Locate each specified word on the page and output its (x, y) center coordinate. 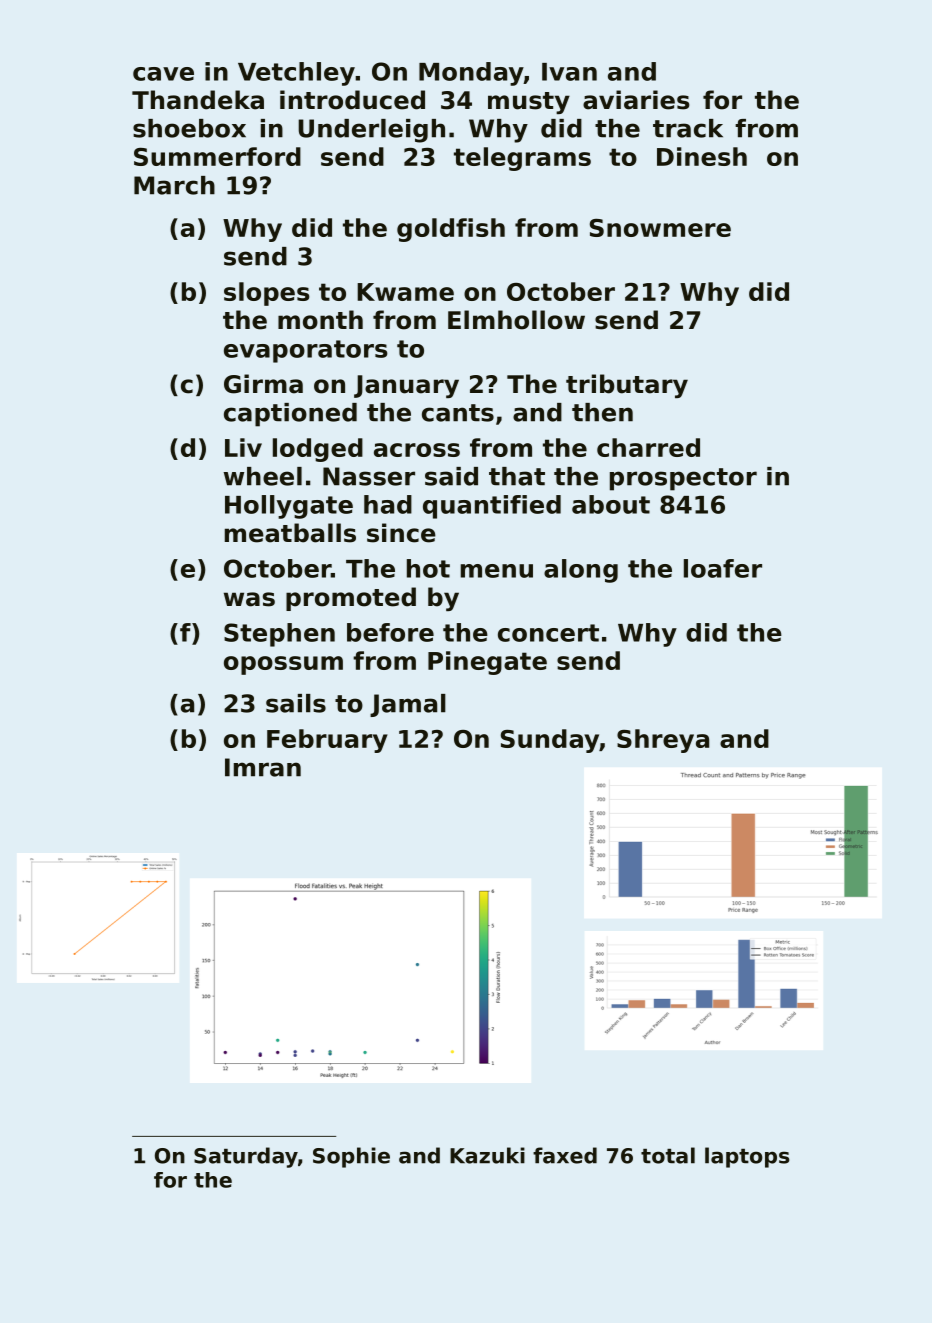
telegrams (522, 159)
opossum (283, 665)
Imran (263, 767)
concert (548, 633)
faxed (565, 1155)
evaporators (306, 351)
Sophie (351, 1157)
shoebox (189, 128)
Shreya (663, 741)
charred (648, 447)
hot (428, 568)
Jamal (408, 705)
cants (458, 413)
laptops (747, 1157)
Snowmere (660, 227)
